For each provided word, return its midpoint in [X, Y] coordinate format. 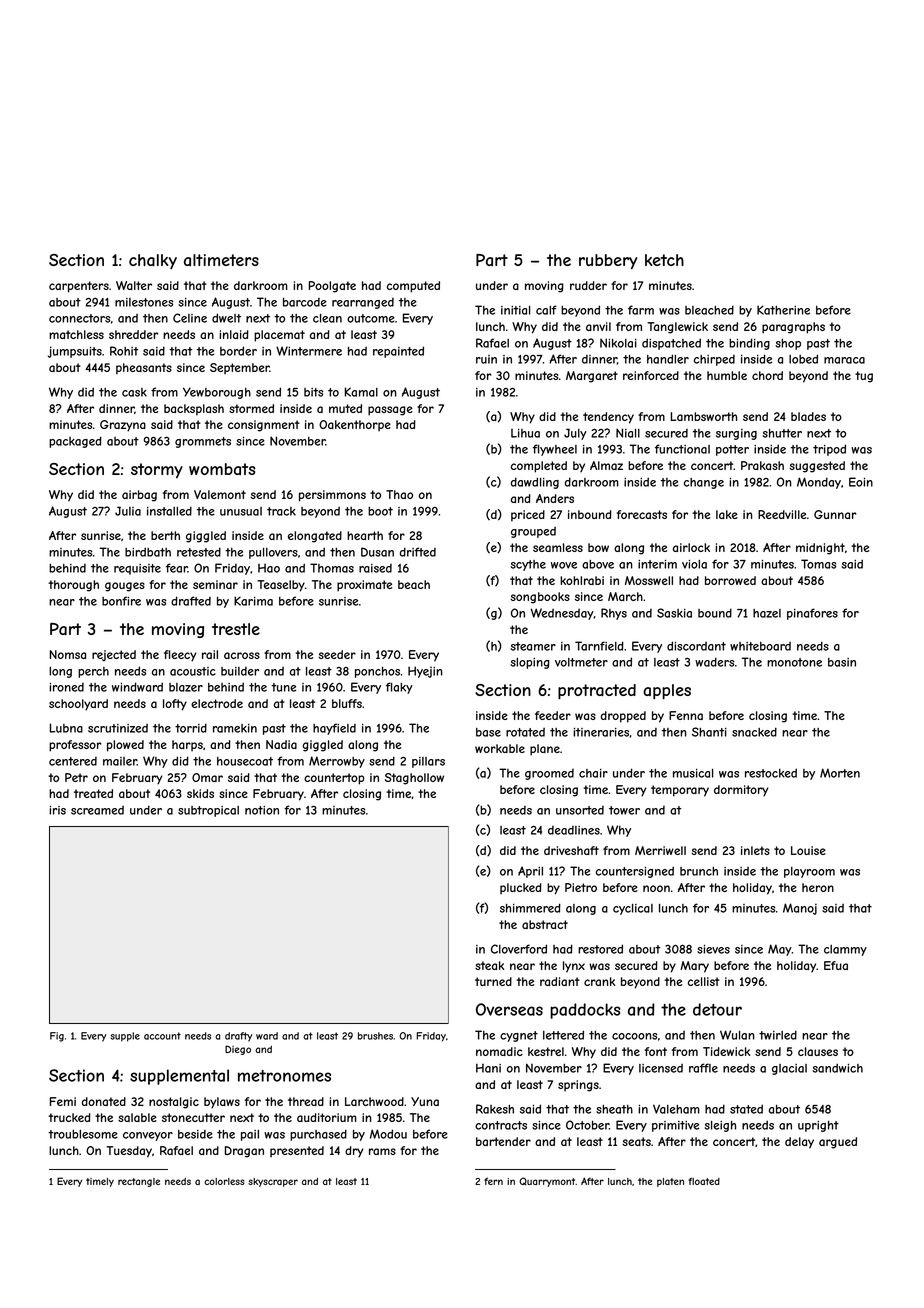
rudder [588, 285]
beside [195, 1134]
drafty [239, 1037]
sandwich [837, 1068]
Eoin [861, 482]
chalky [153, 261]
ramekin [235, 728]
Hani [488, 1068]
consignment [264, 426]
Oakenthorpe [355, 425]
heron [818, 887]
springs [578, 1086]
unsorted [580, 810]
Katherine [783, 310]
